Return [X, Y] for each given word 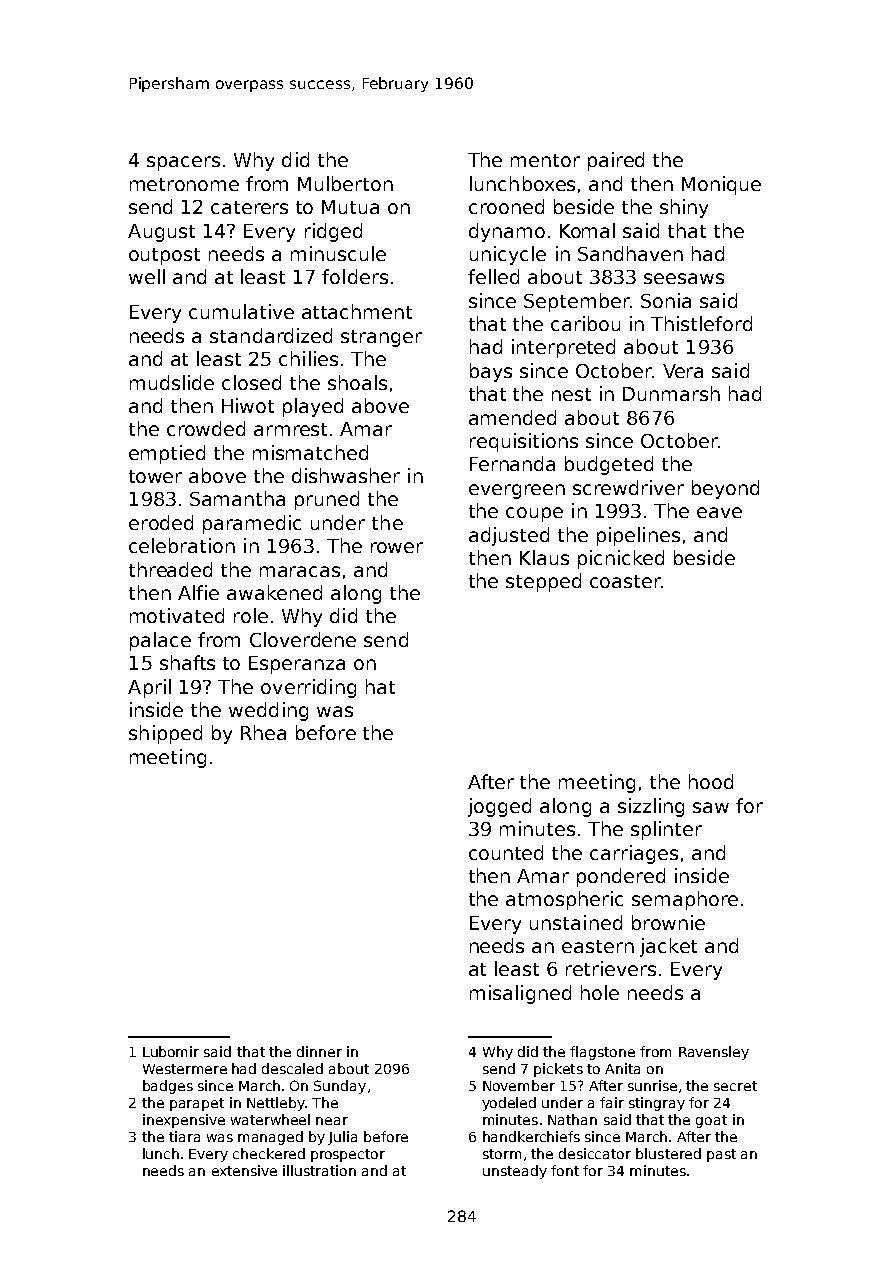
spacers [183, 163]
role [251, 615]
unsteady [515, 1172]
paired [616, 161]
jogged [499, 807]
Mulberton [345, 183]
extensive [244, 1170]
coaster [625, 581]
